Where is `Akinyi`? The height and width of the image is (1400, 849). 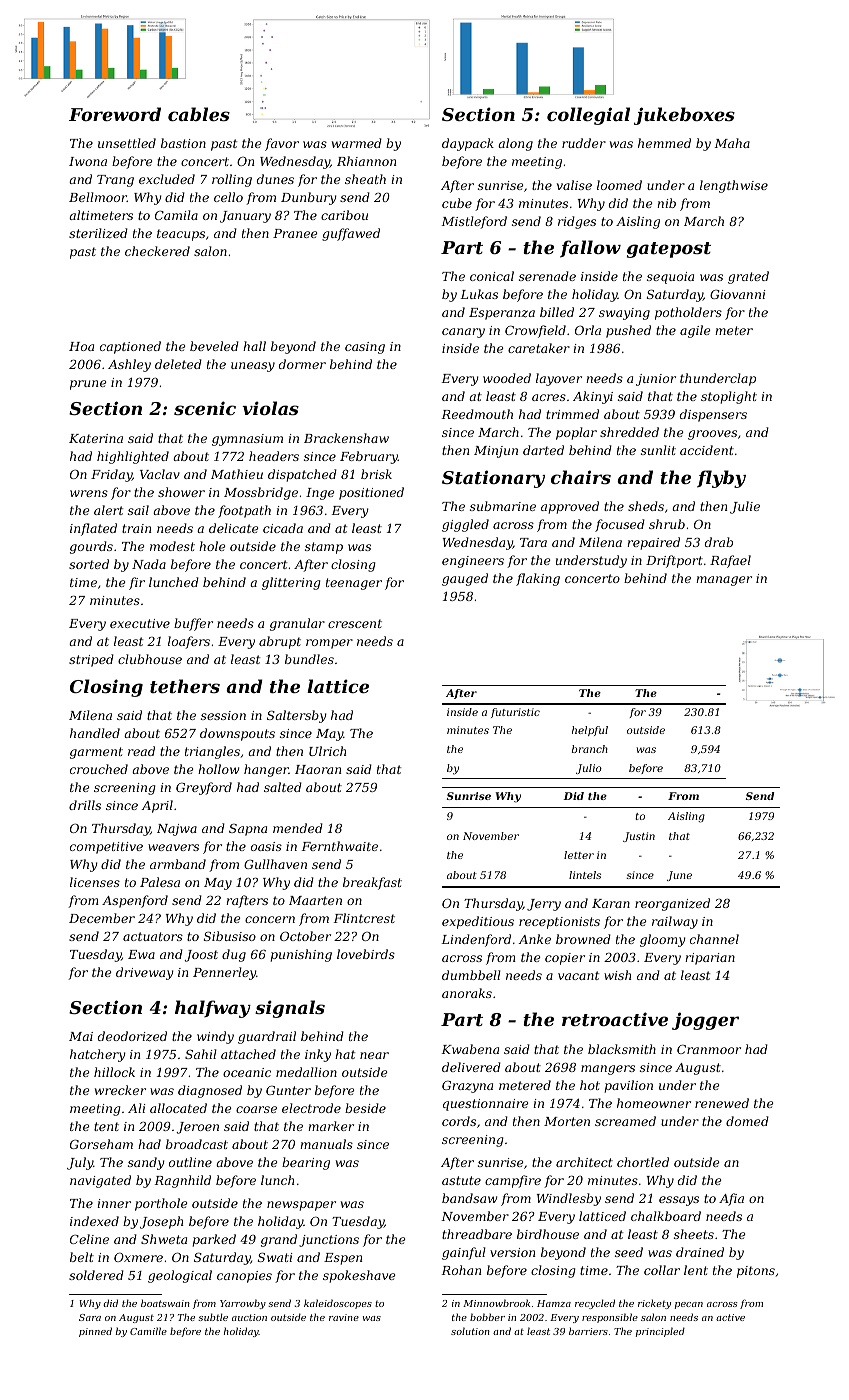
Akinyi is located at coordinates (593, 397).
